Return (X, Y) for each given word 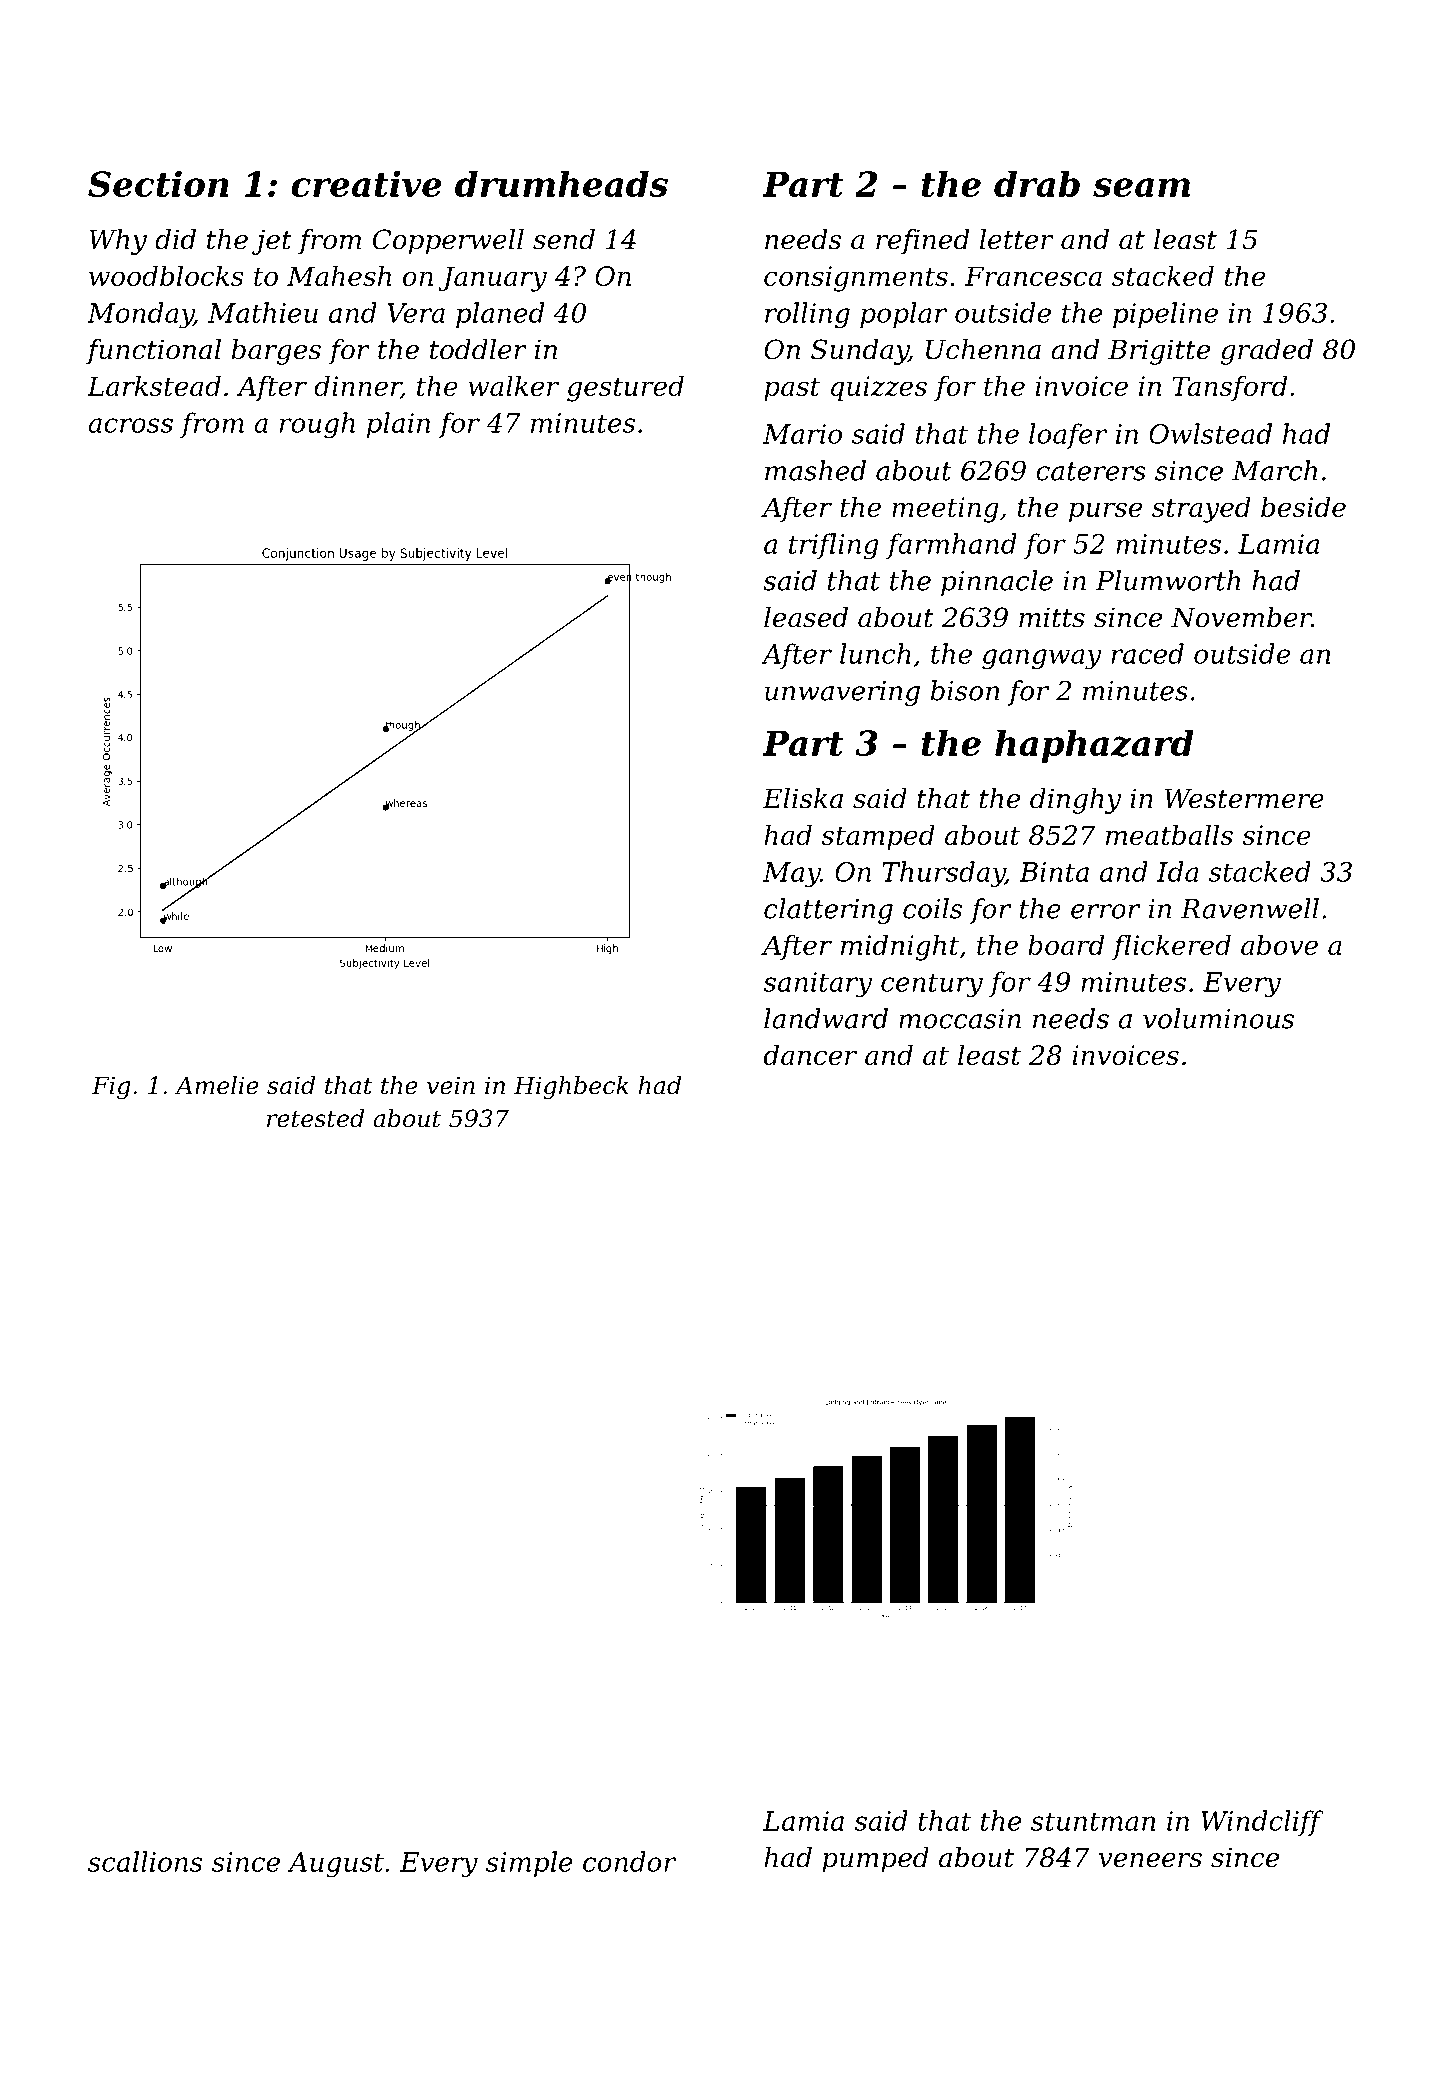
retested (315, 1118)
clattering (828, 911)
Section (158, 184)
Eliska (803, 798)
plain (398, 425)
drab (1037, 184)
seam (1141, 187)
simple (529, 1864)
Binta (1054, 872)
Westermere (1244, 799)
